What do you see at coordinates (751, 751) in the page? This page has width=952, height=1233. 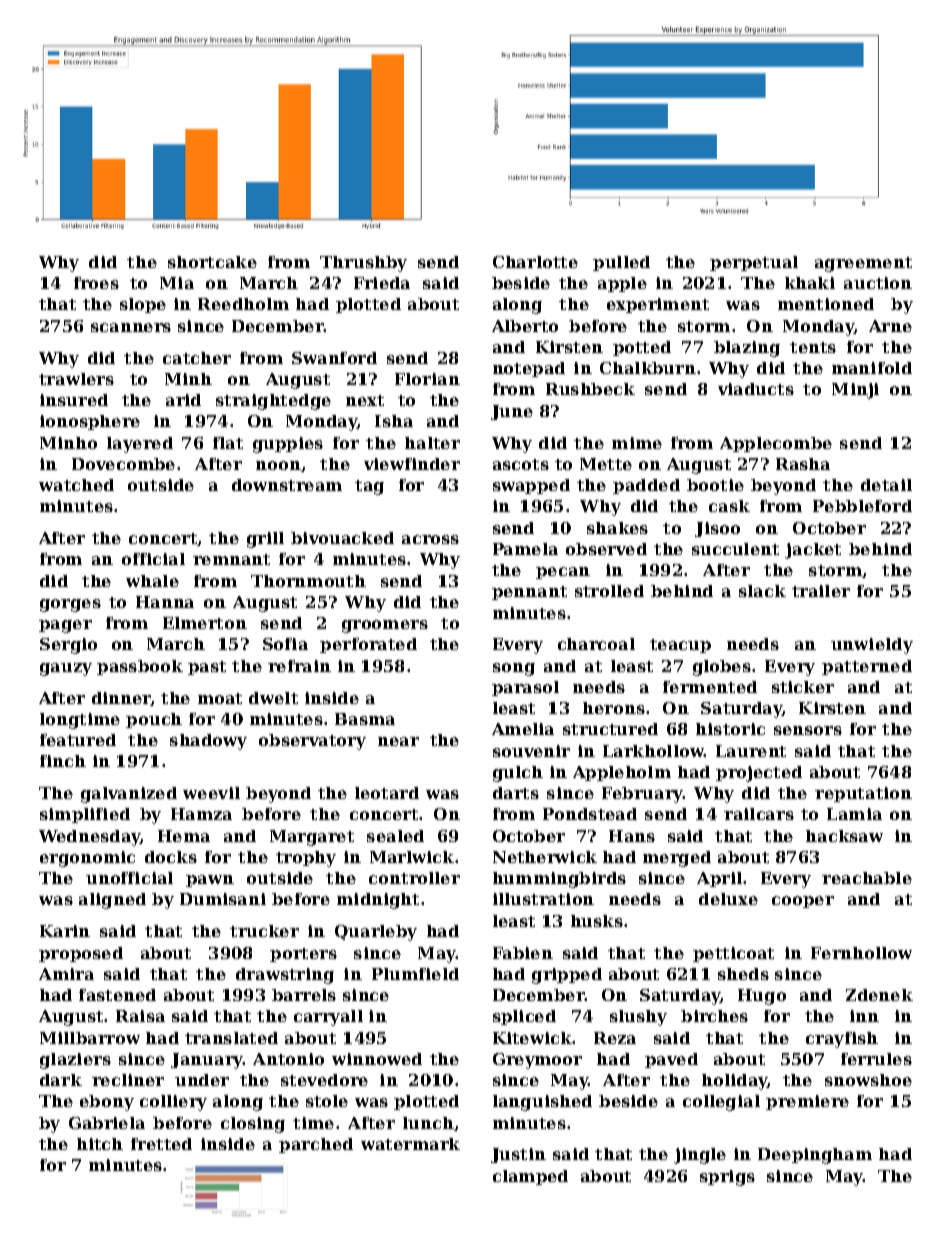 I see `Laurent` at bounding box center [751, 751].
